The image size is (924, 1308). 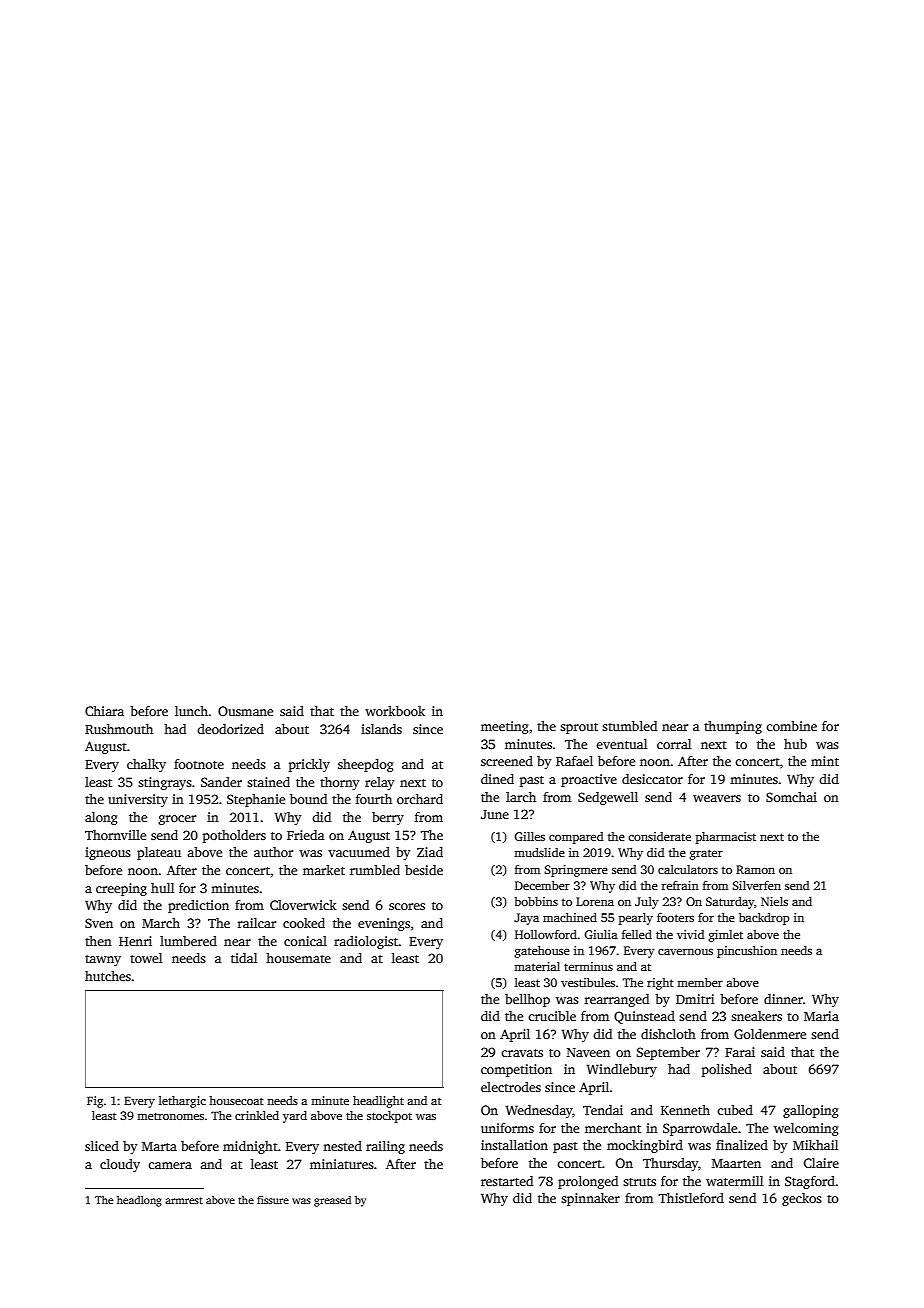 What do you see at coordinates (359, 852) in the document?
I see `vacuumed` at bounding box center [359, 852].
